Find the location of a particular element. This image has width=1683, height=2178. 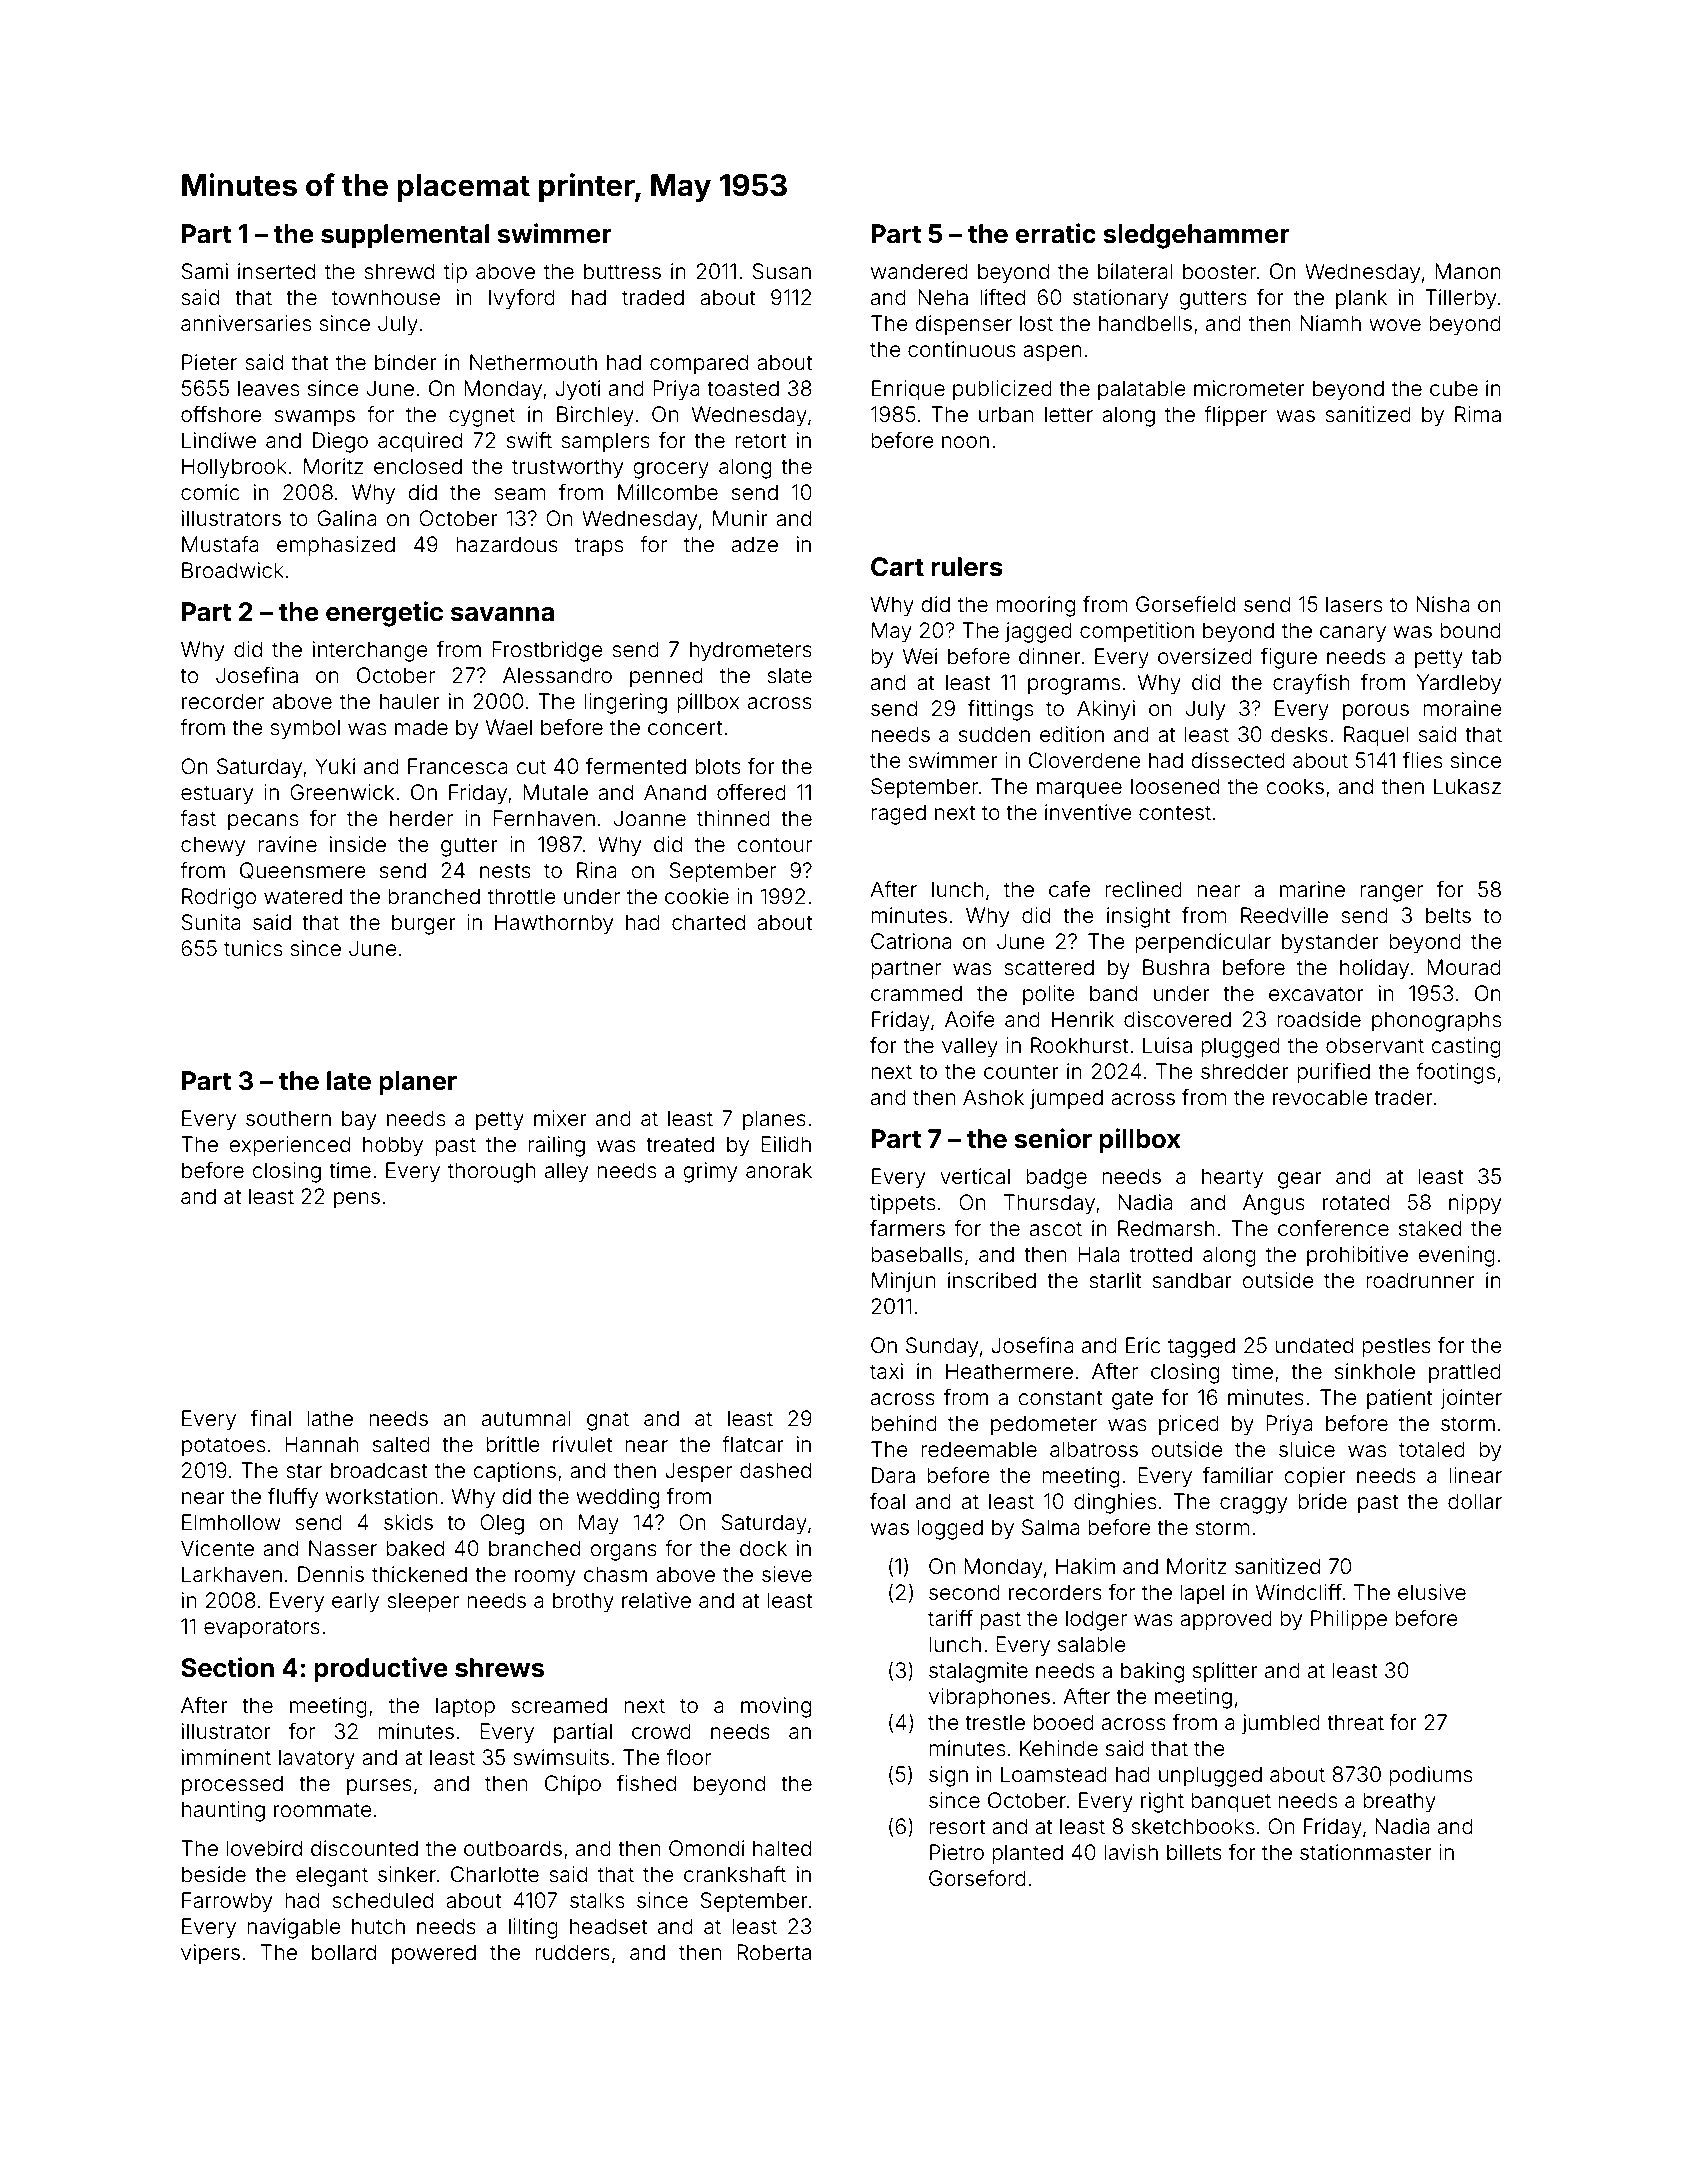

stationmaster is located at coordinates (1366, 1852).
